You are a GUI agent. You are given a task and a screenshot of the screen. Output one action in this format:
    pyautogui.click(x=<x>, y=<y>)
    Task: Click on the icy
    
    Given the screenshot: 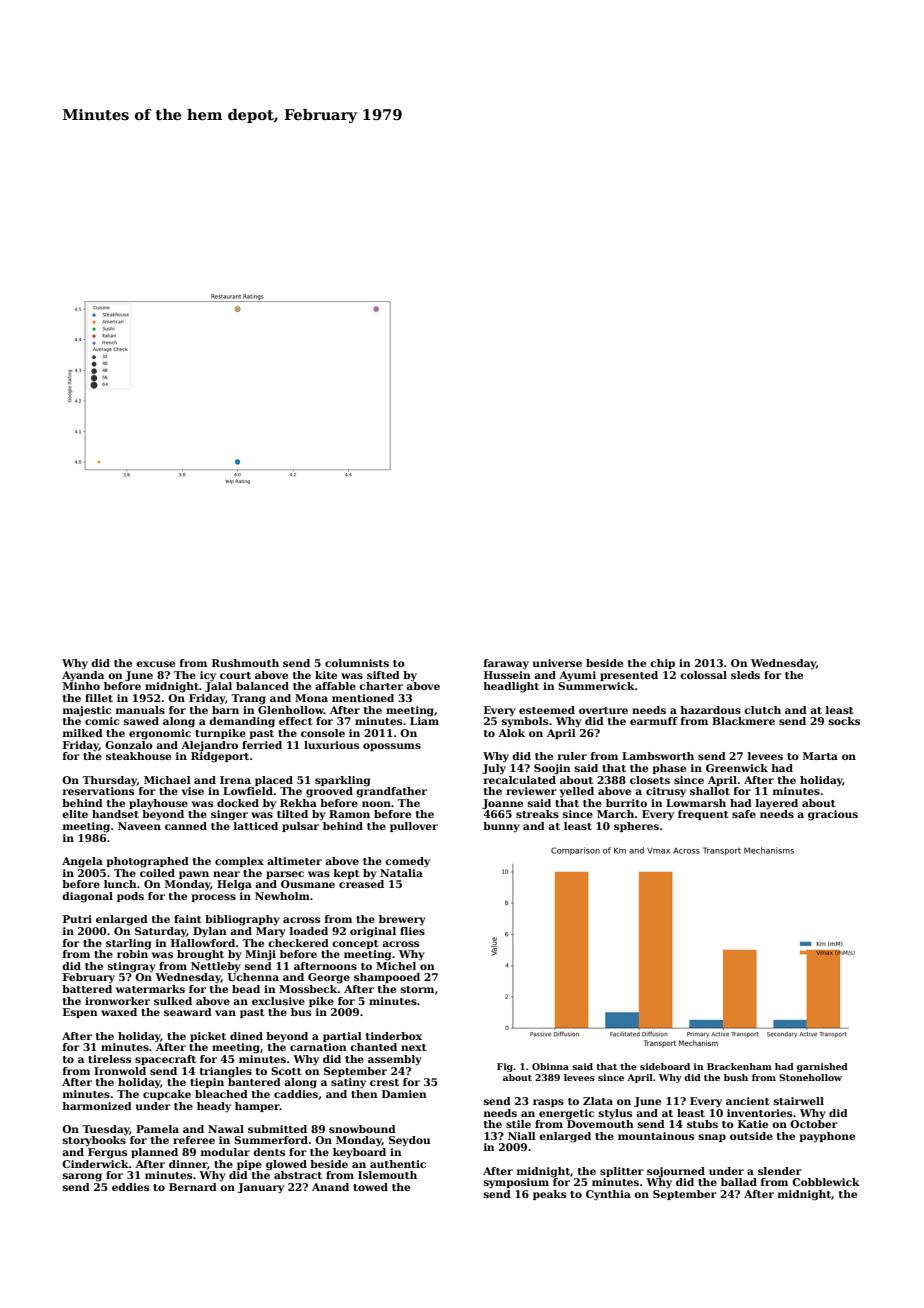 What is the action you would take?
    pyautogui.click(x=208, y=676)
